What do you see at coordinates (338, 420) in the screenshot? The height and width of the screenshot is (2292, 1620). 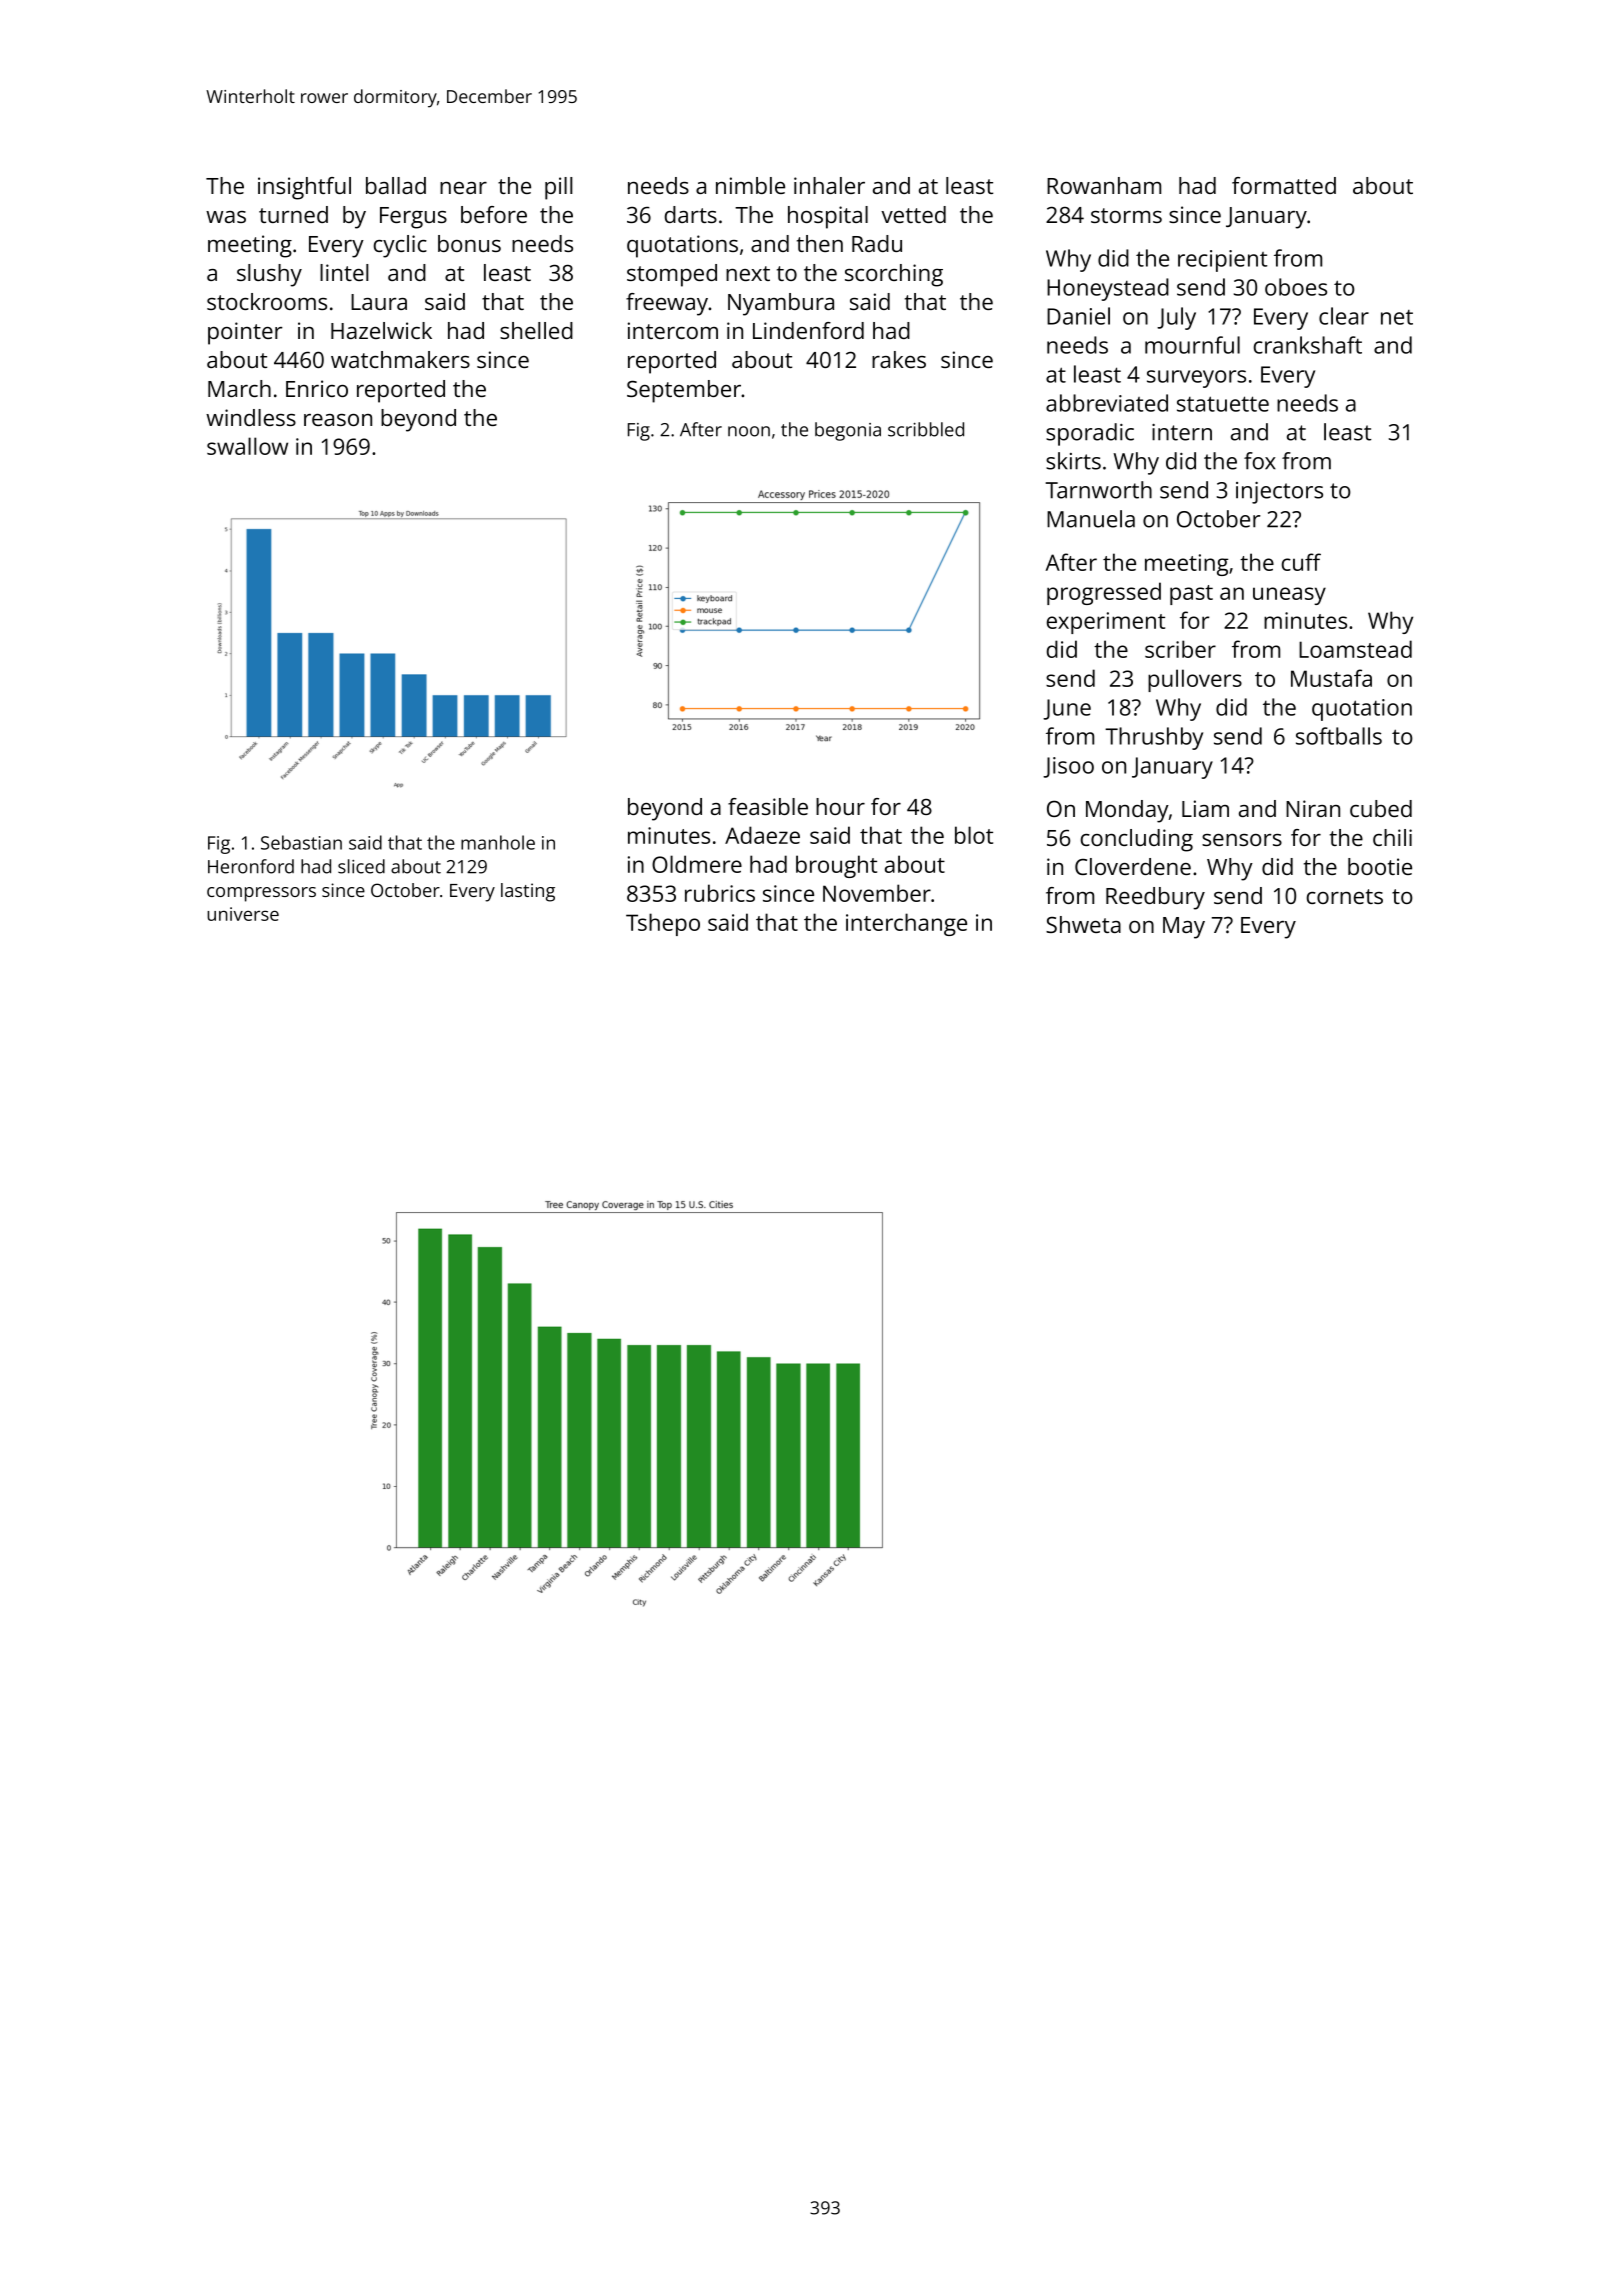 I see `reason` at bounding box center [338, 420].
